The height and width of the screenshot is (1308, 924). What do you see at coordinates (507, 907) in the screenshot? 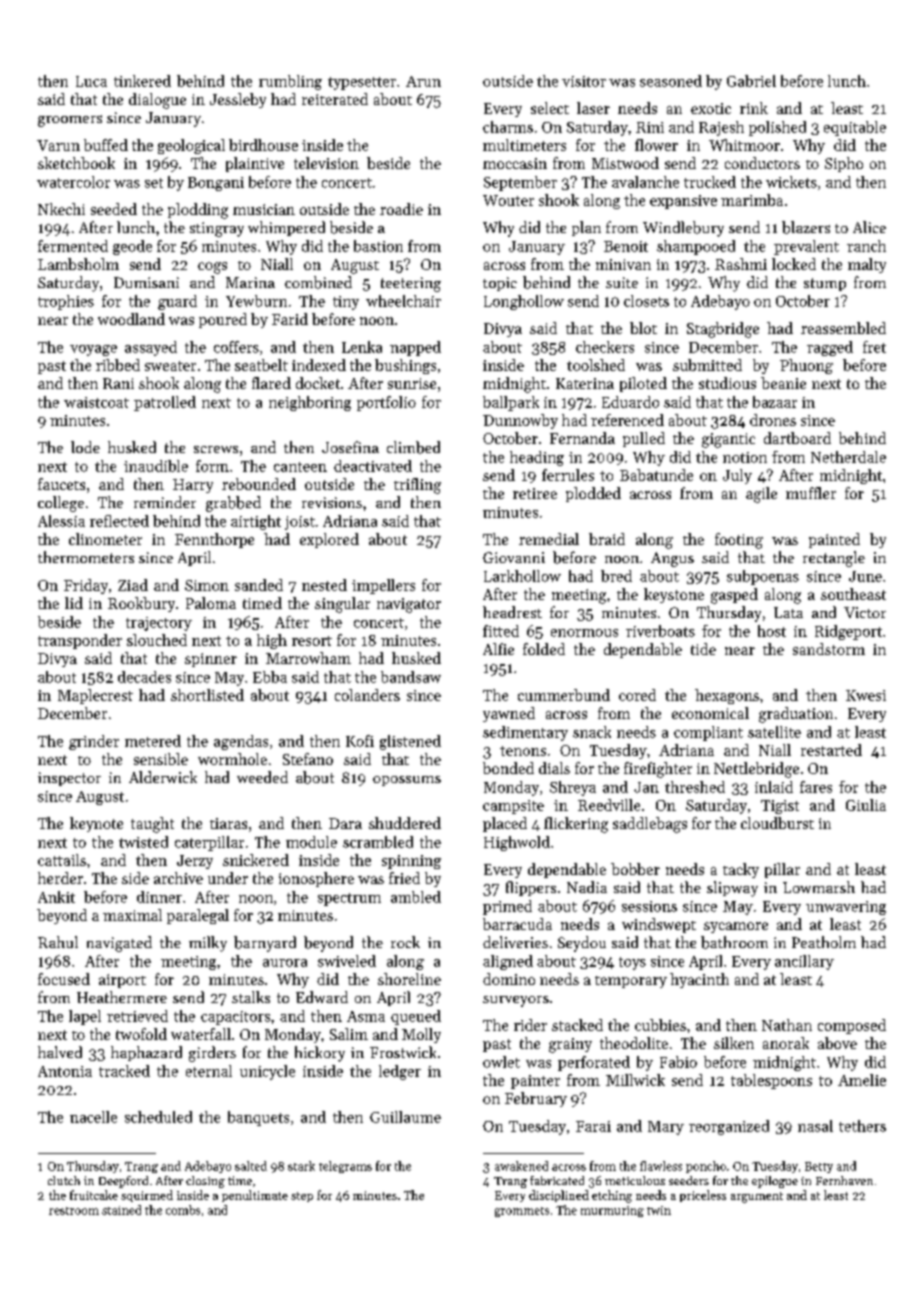
I see `primed` at bounding box center [507, 907].
